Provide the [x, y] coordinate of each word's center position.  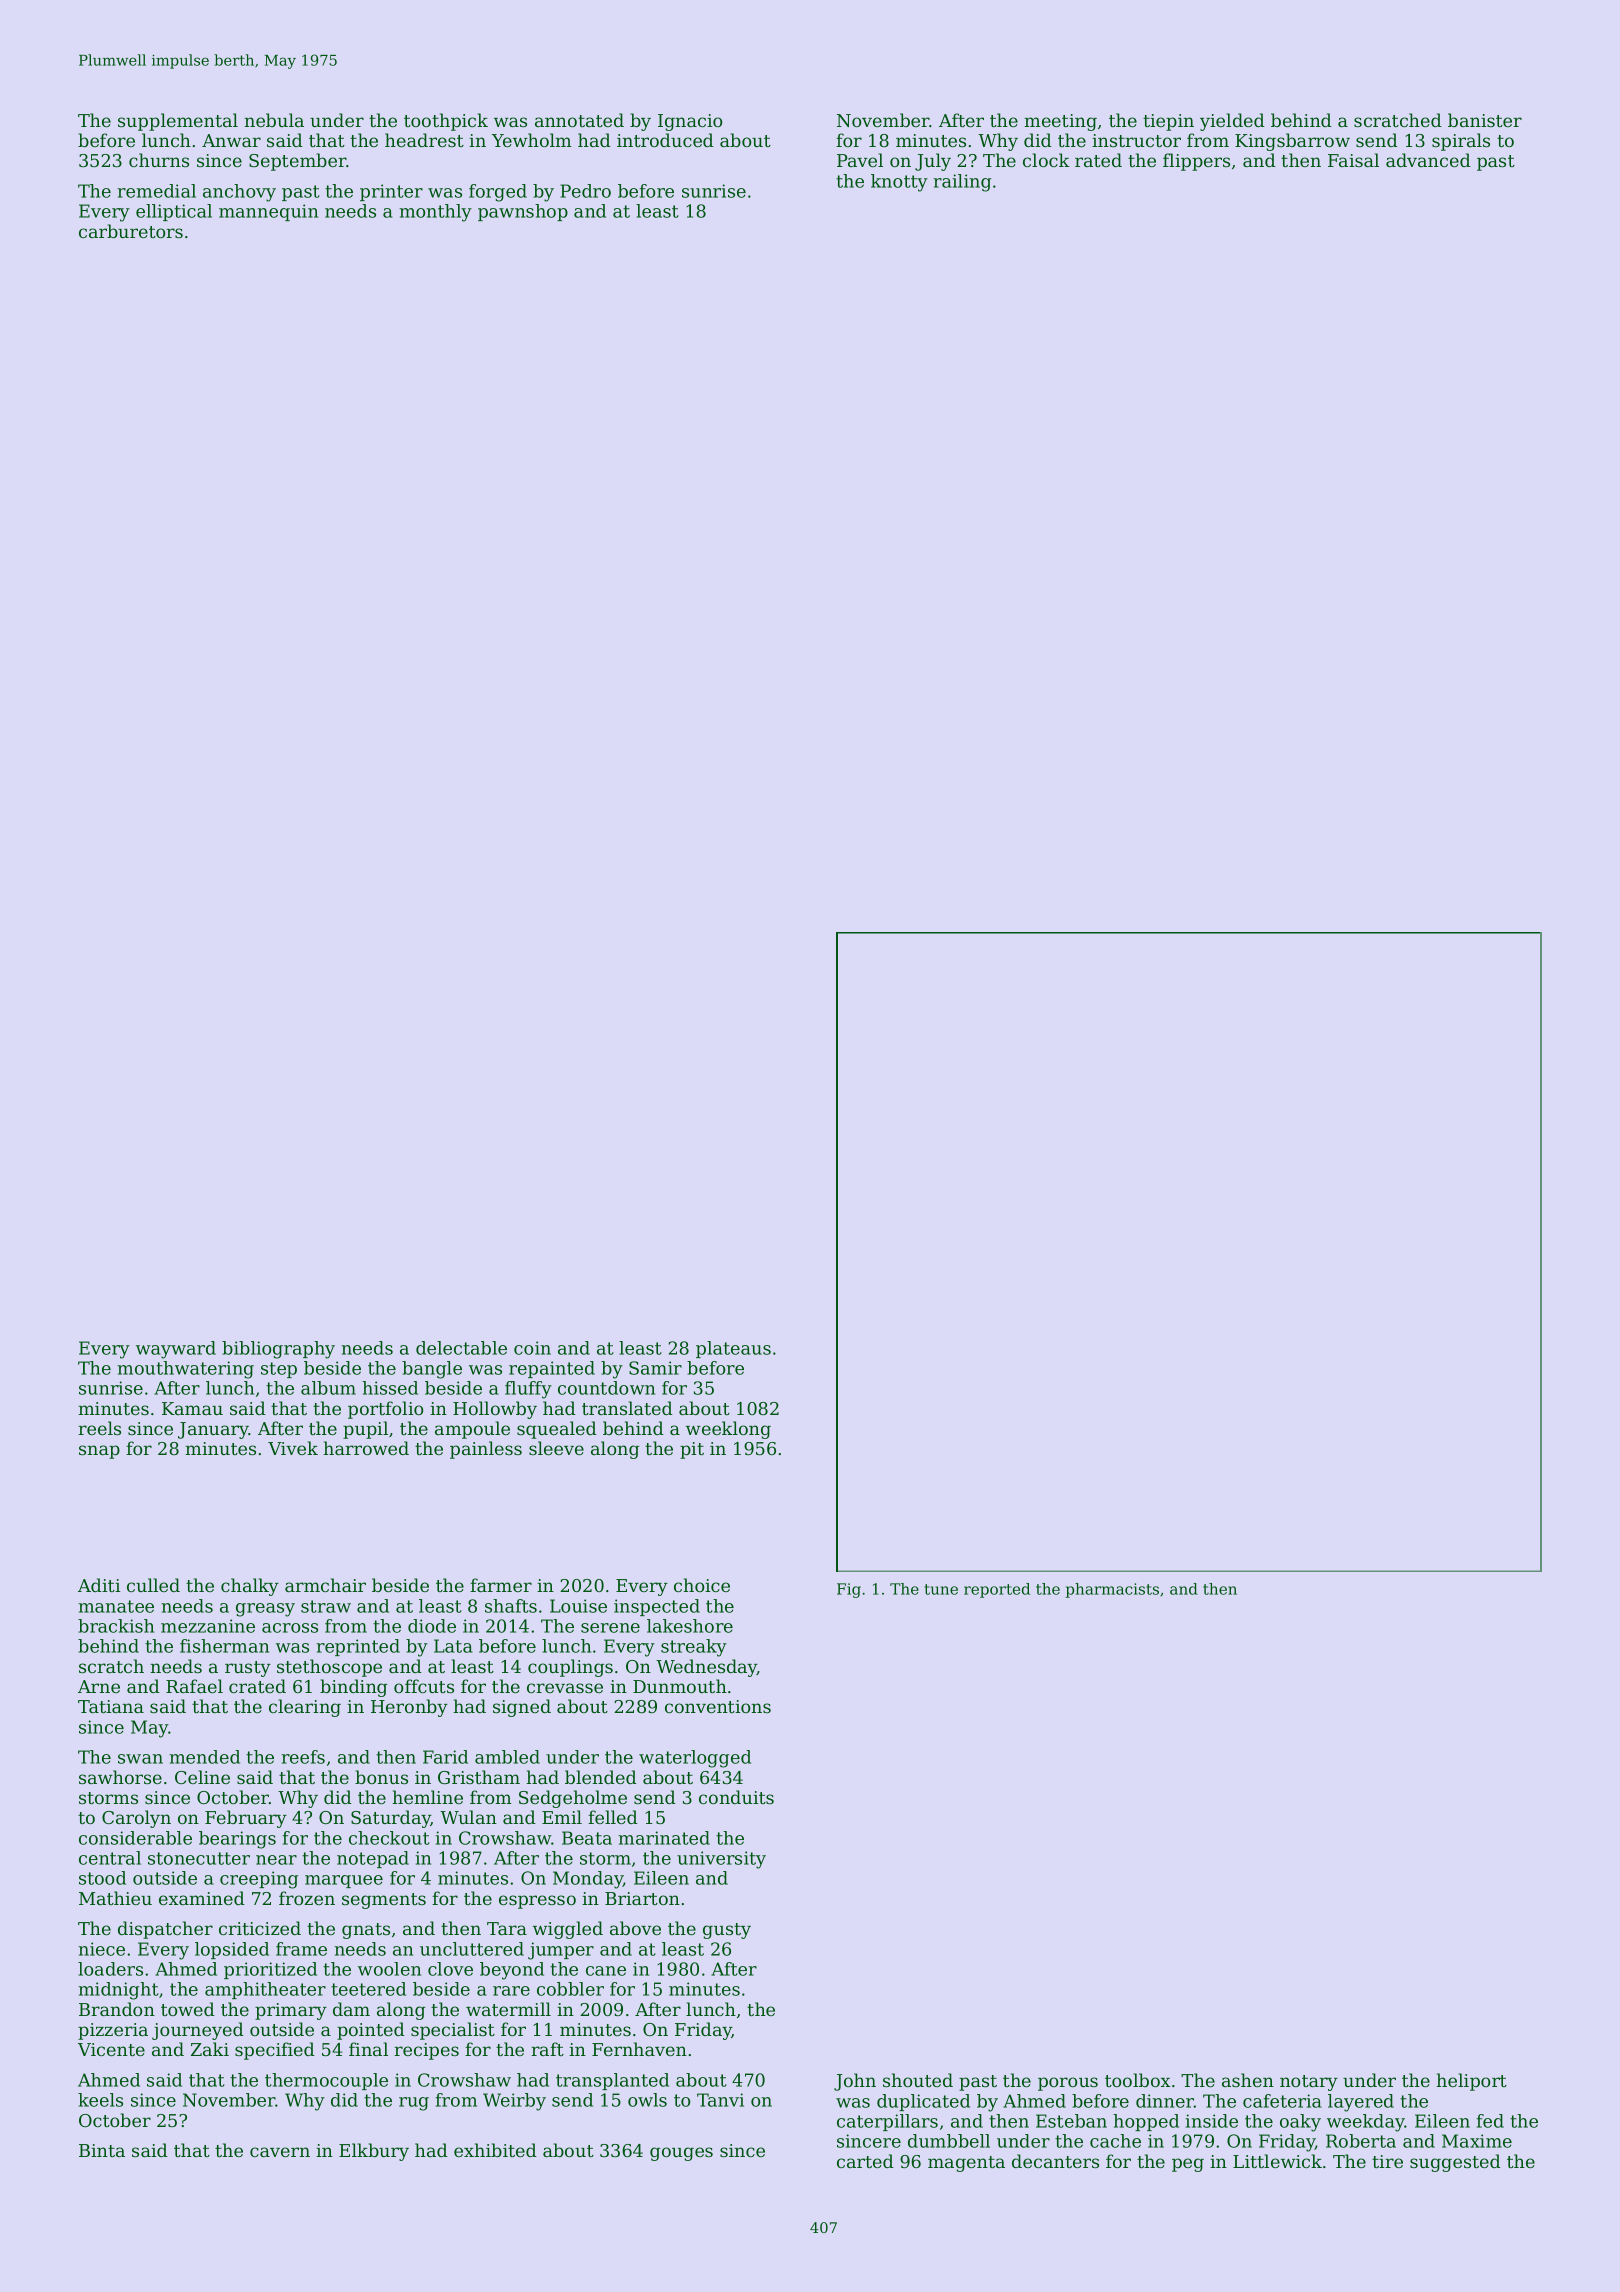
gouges [681, 2154]
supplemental [178, 122]
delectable [461, 1348]
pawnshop [523, 212]
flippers [1196, 162]
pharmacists [1112, 1590]
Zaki [210, 2049]
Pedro [585, 191]
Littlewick [1277, 2161]
